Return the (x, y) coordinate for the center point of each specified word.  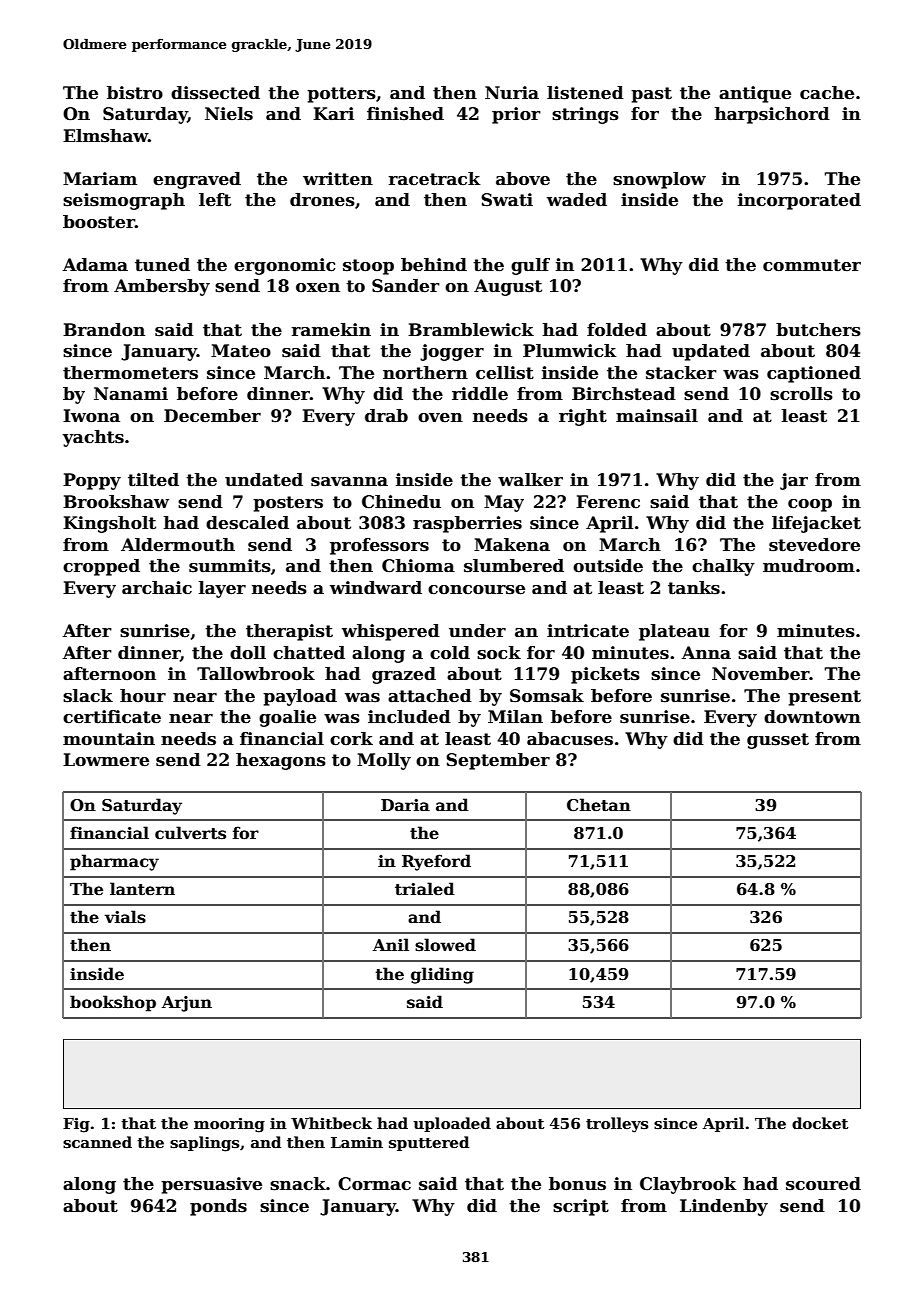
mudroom (809, 566)
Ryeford (436, 862)
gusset (778, 741)
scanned (97, 1142)
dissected (215, 93)
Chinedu (401, 502)
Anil (391, 944)
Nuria (512, 93)
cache (827, 93)
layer (222, 589)
